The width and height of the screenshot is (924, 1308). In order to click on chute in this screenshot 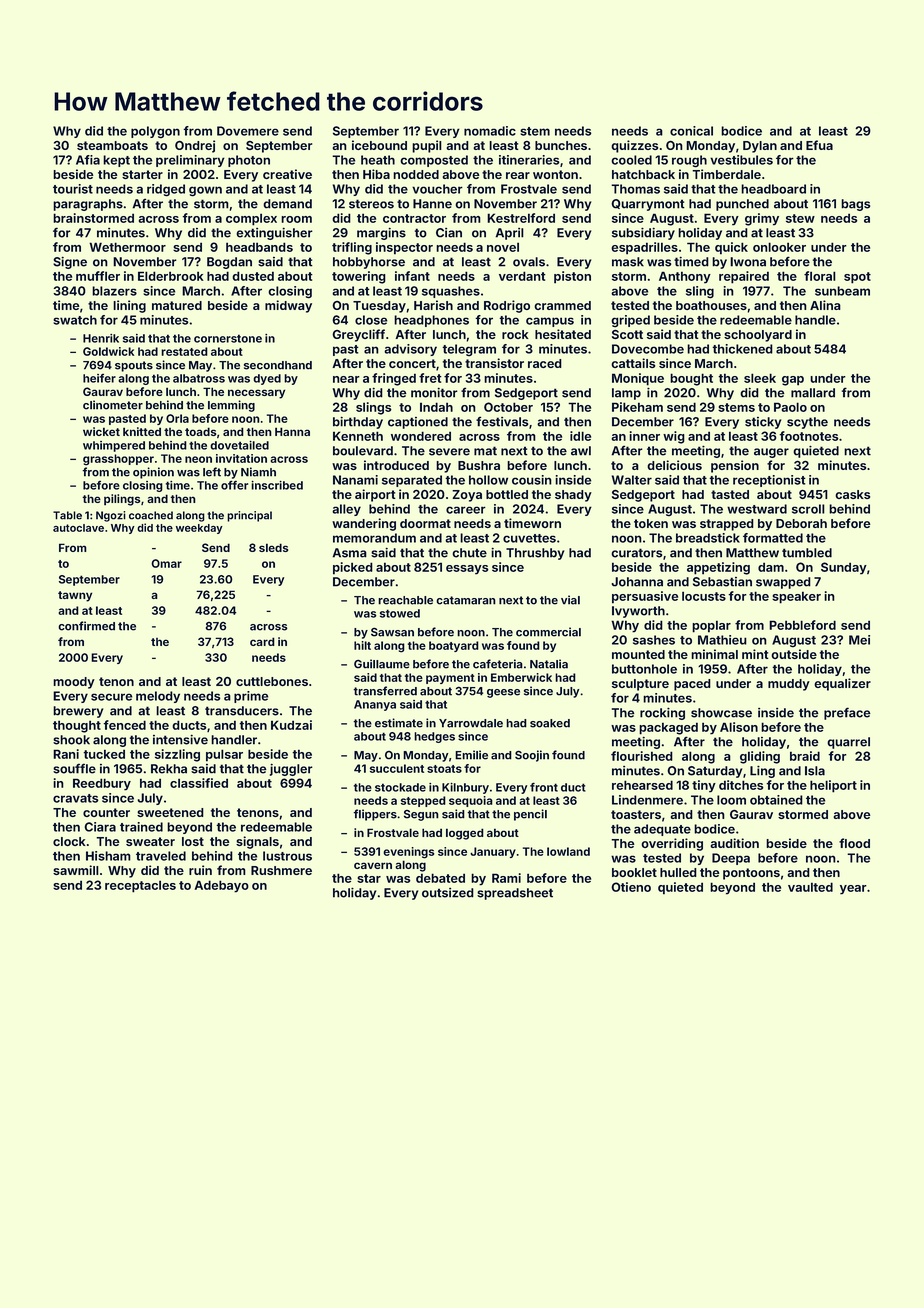, I will do `click(469, 553)`.
